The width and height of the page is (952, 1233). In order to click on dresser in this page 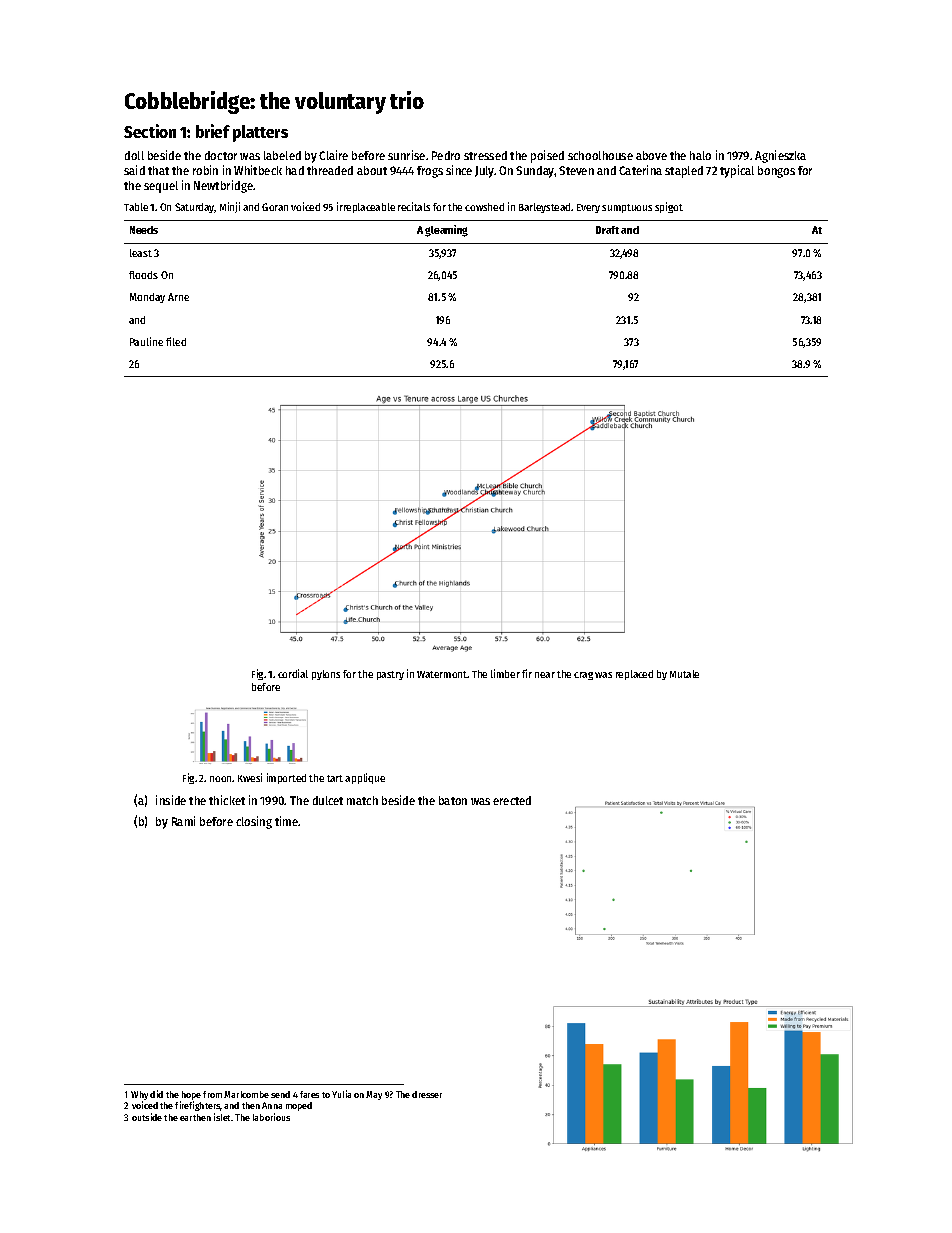, I will do `click(427, 1094)`.
